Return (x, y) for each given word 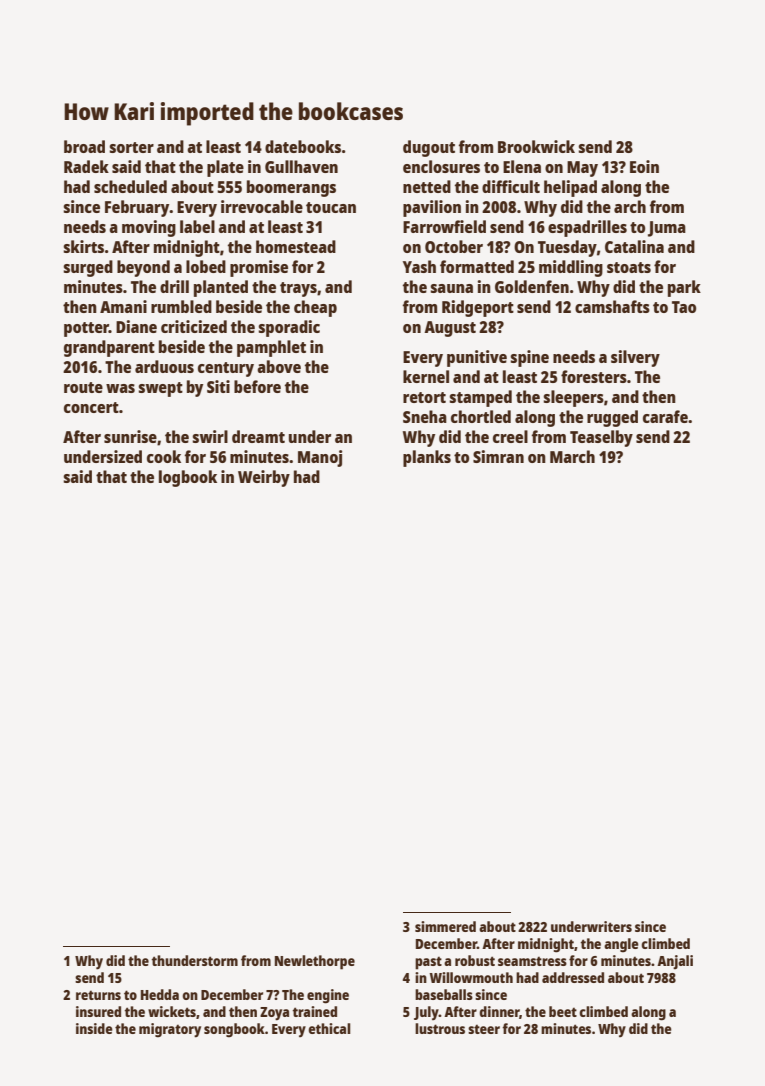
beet (563, 1011)
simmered (445, 926)
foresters (594, 376)
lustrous (440, 1028)
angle (621, 945)
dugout (429, 148)
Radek (86, 166)
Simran (498, 456)
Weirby (264, 478)
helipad (570, 188)
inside (94, 1028)
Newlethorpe (315, 962)
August (450, 329)
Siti (218, 386)
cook (164, 456)
